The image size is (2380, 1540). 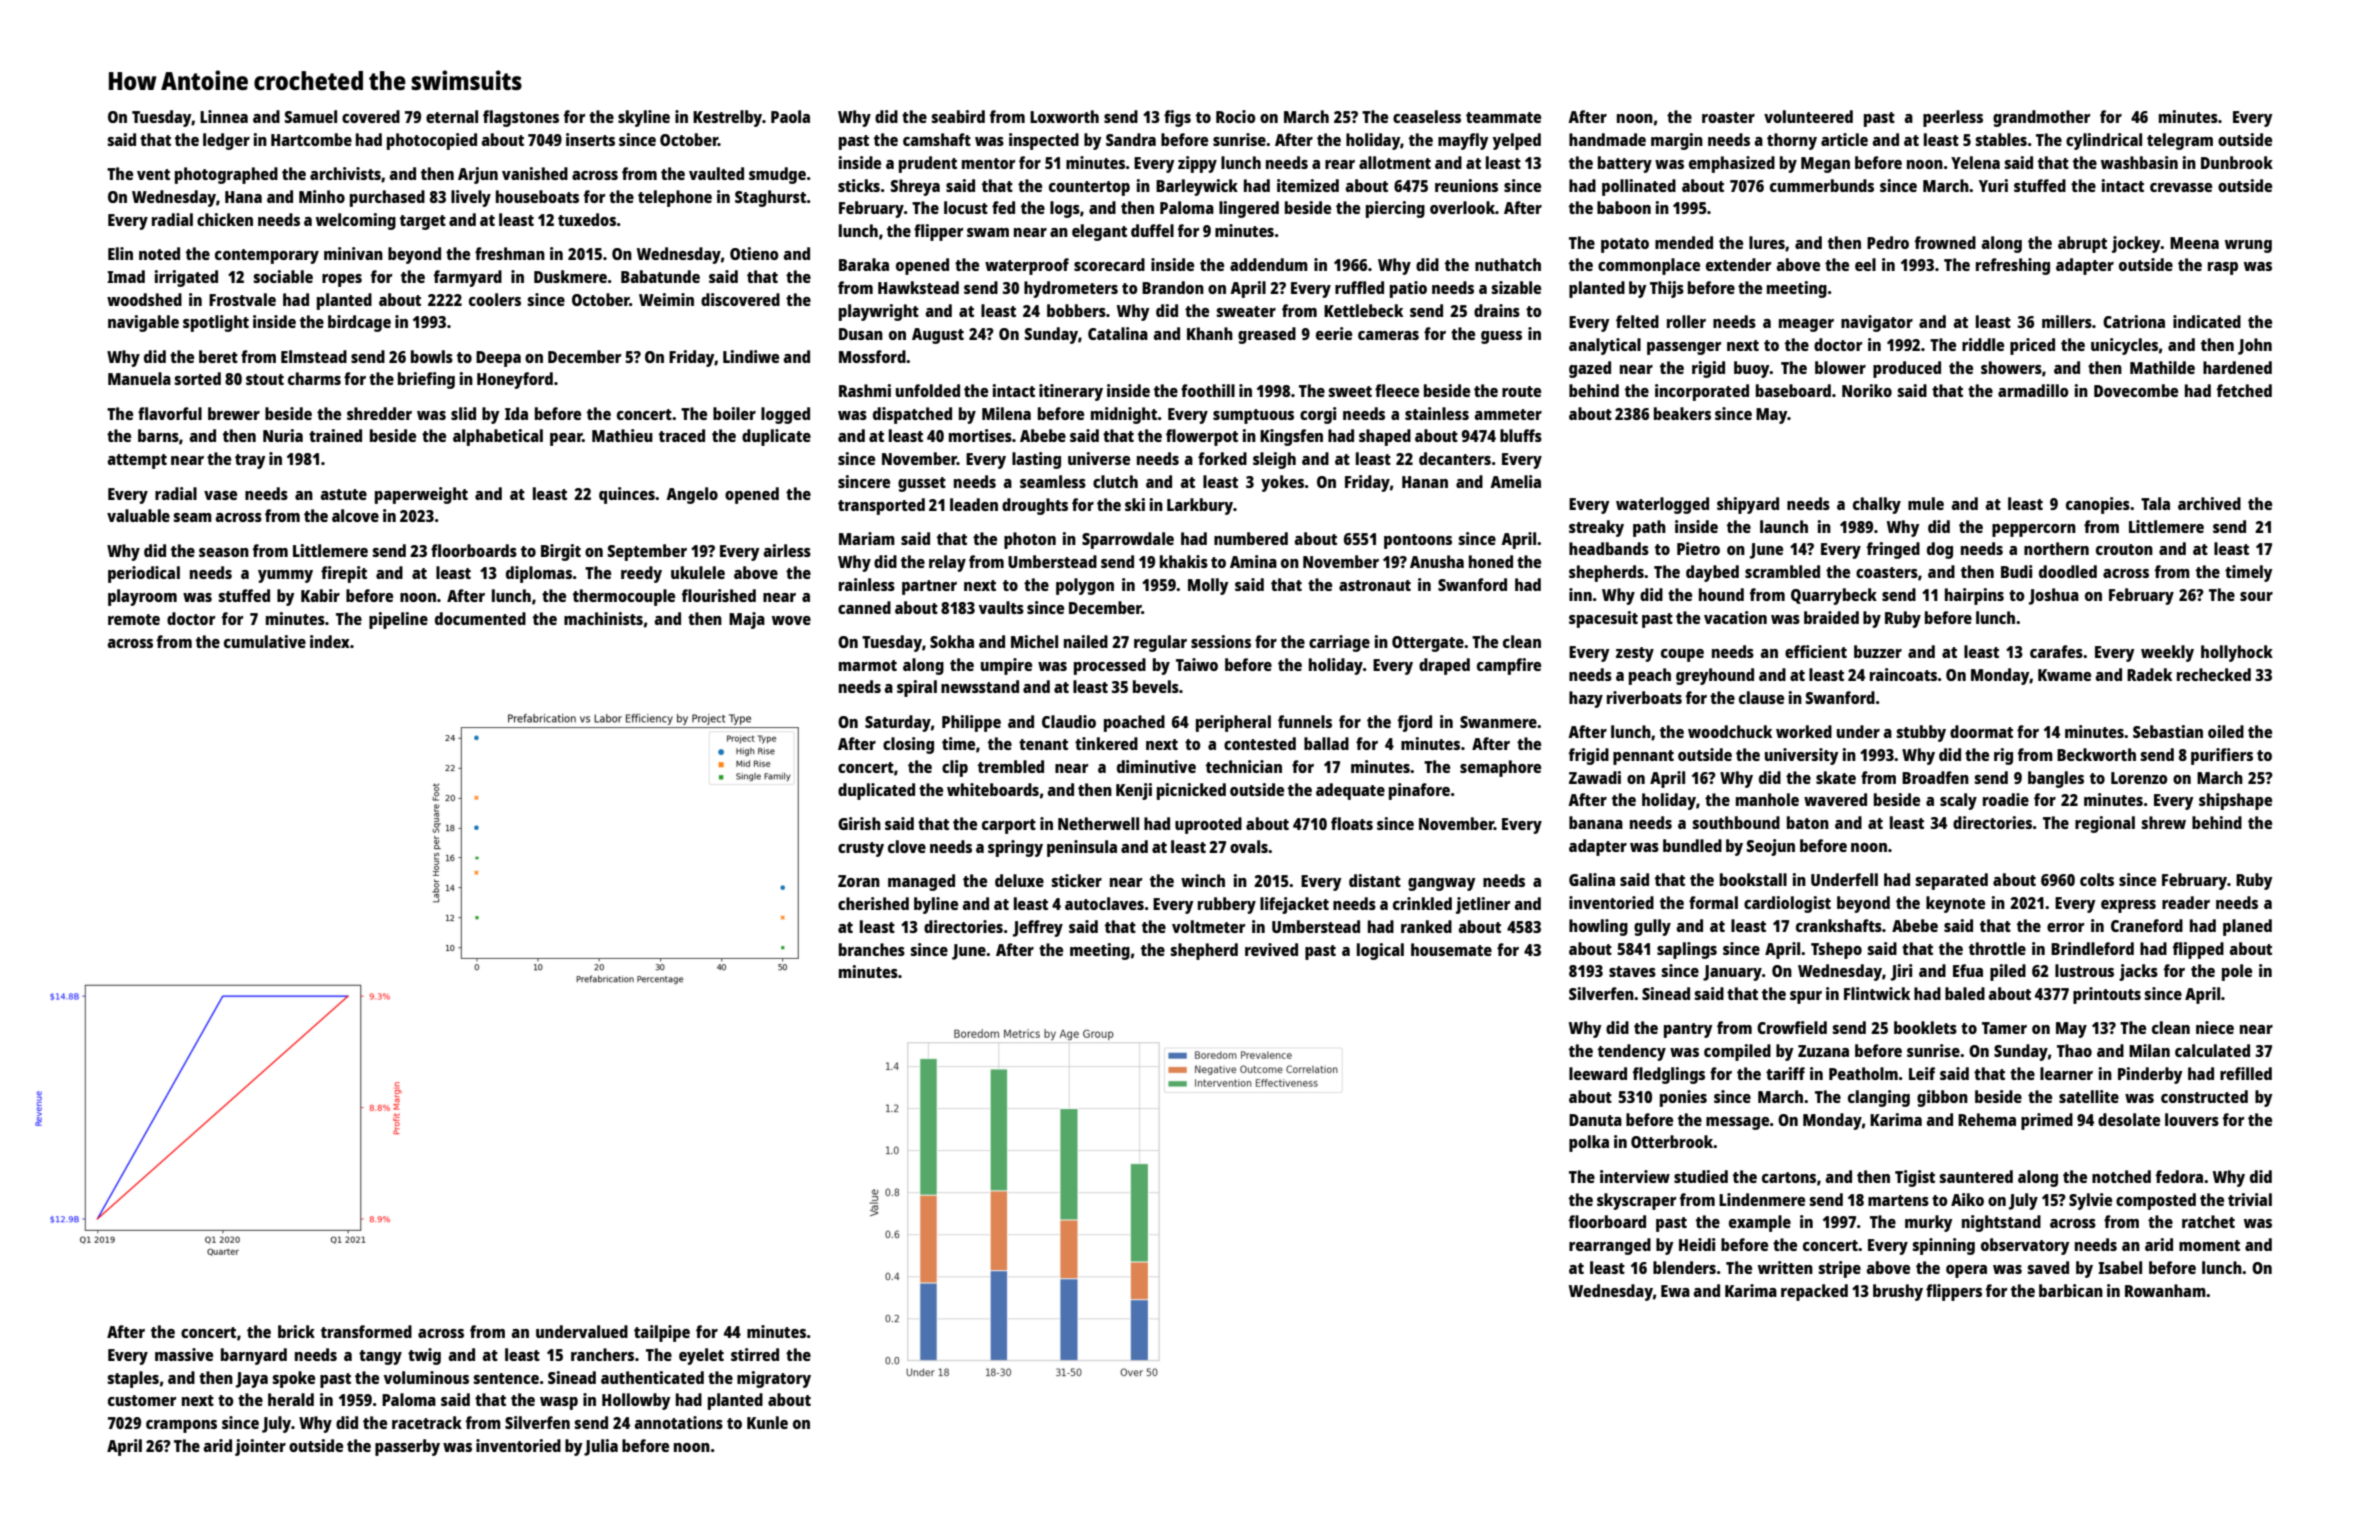 I want to click on fedora, so click(x=2179, y=1176).
